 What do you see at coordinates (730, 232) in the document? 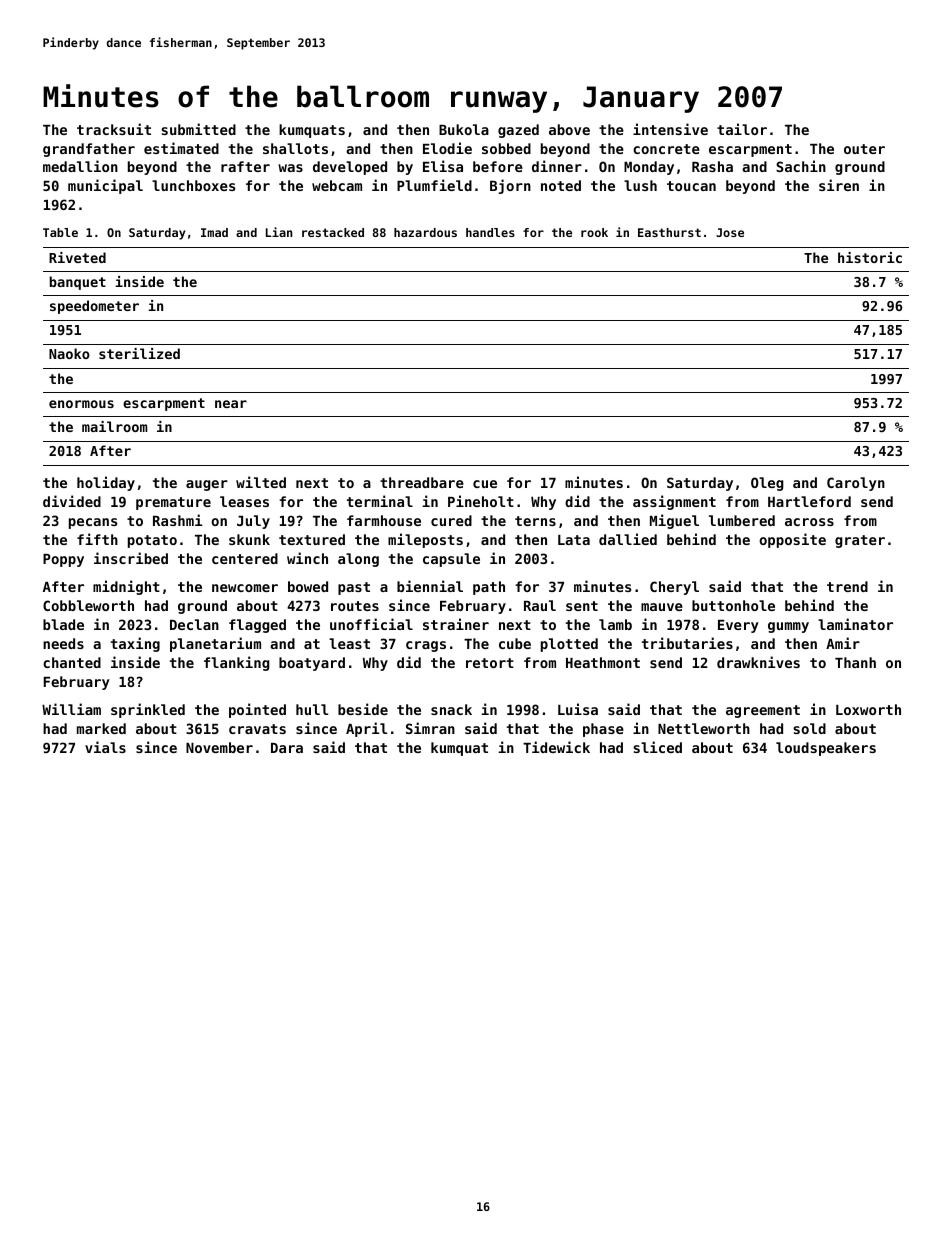
I see `Jose` at bounding box center [730, 232].
